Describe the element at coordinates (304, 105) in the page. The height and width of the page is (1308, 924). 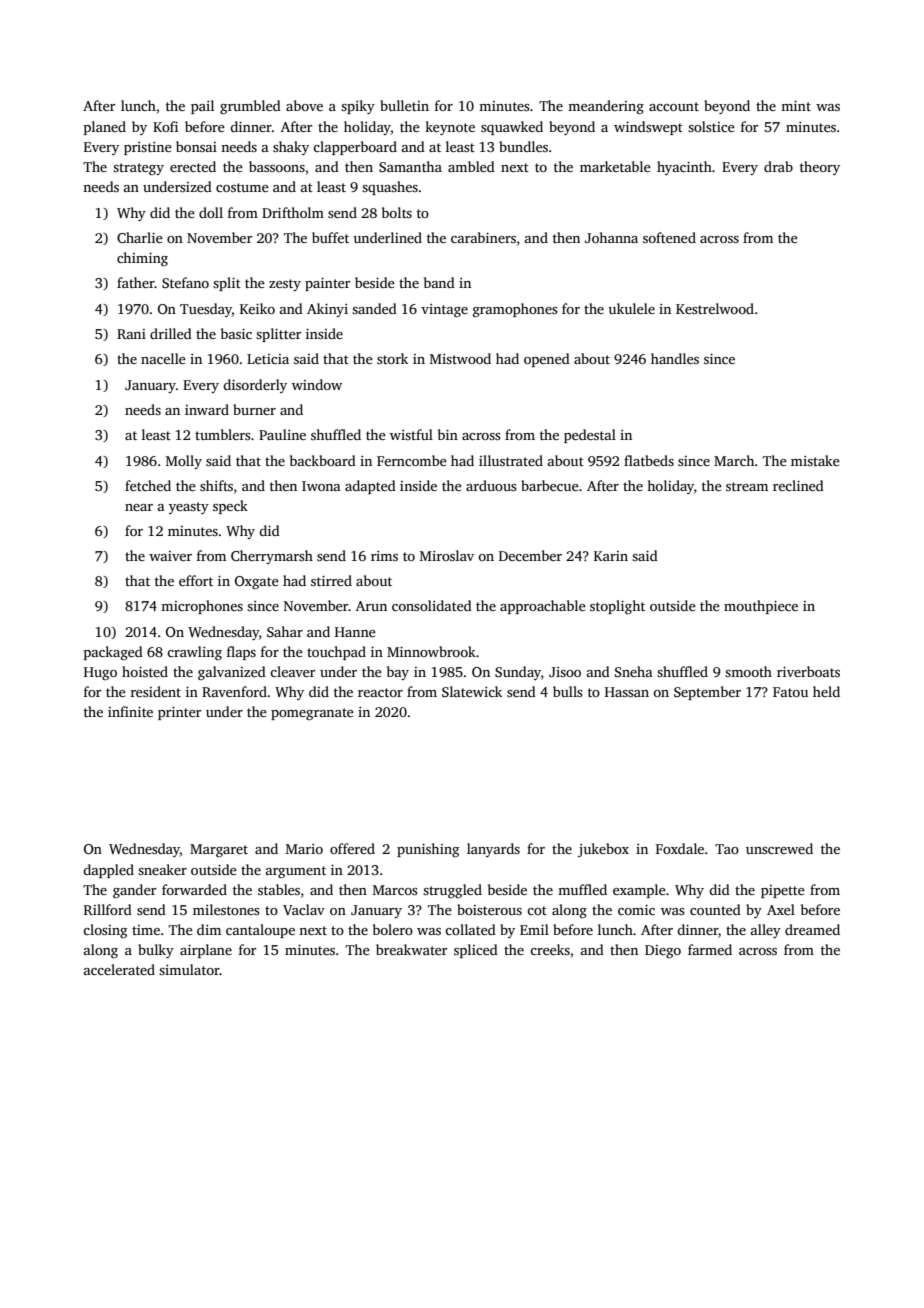
I see `above` at that location.
